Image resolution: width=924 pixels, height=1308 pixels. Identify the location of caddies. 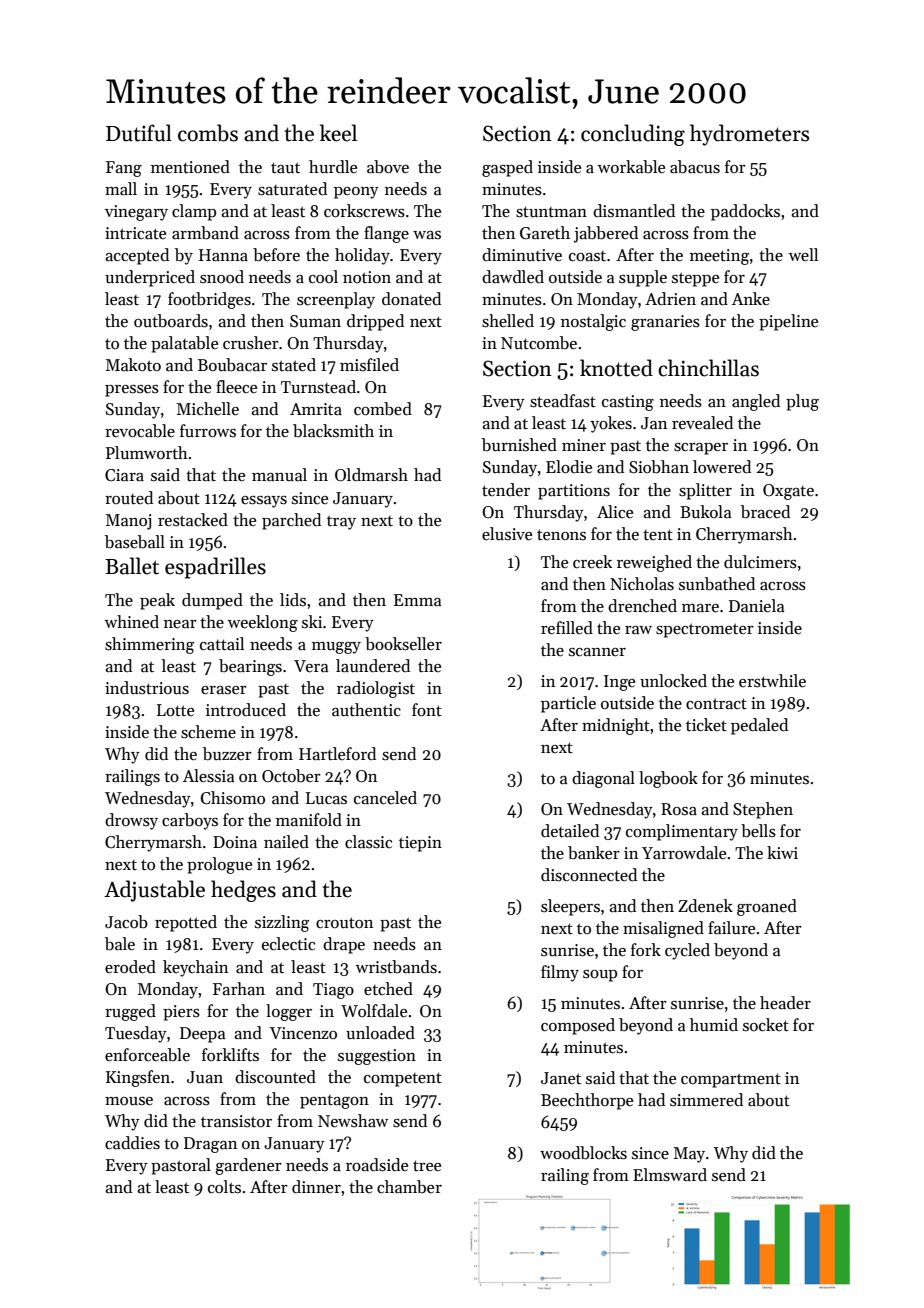
(132, 1143).
